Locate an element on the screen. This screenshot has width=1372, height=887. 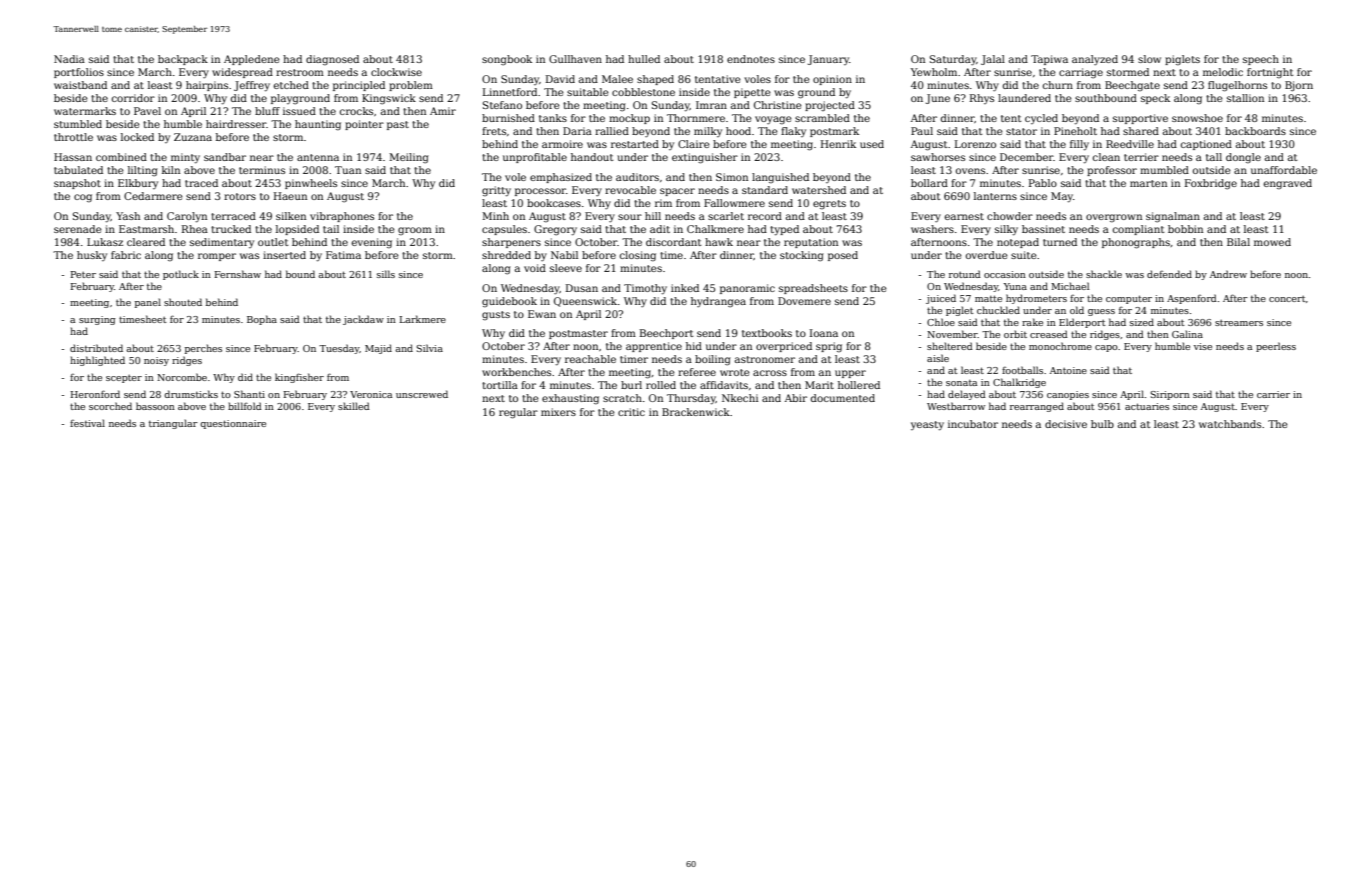
armoire is located at coordinates (562, 144).
